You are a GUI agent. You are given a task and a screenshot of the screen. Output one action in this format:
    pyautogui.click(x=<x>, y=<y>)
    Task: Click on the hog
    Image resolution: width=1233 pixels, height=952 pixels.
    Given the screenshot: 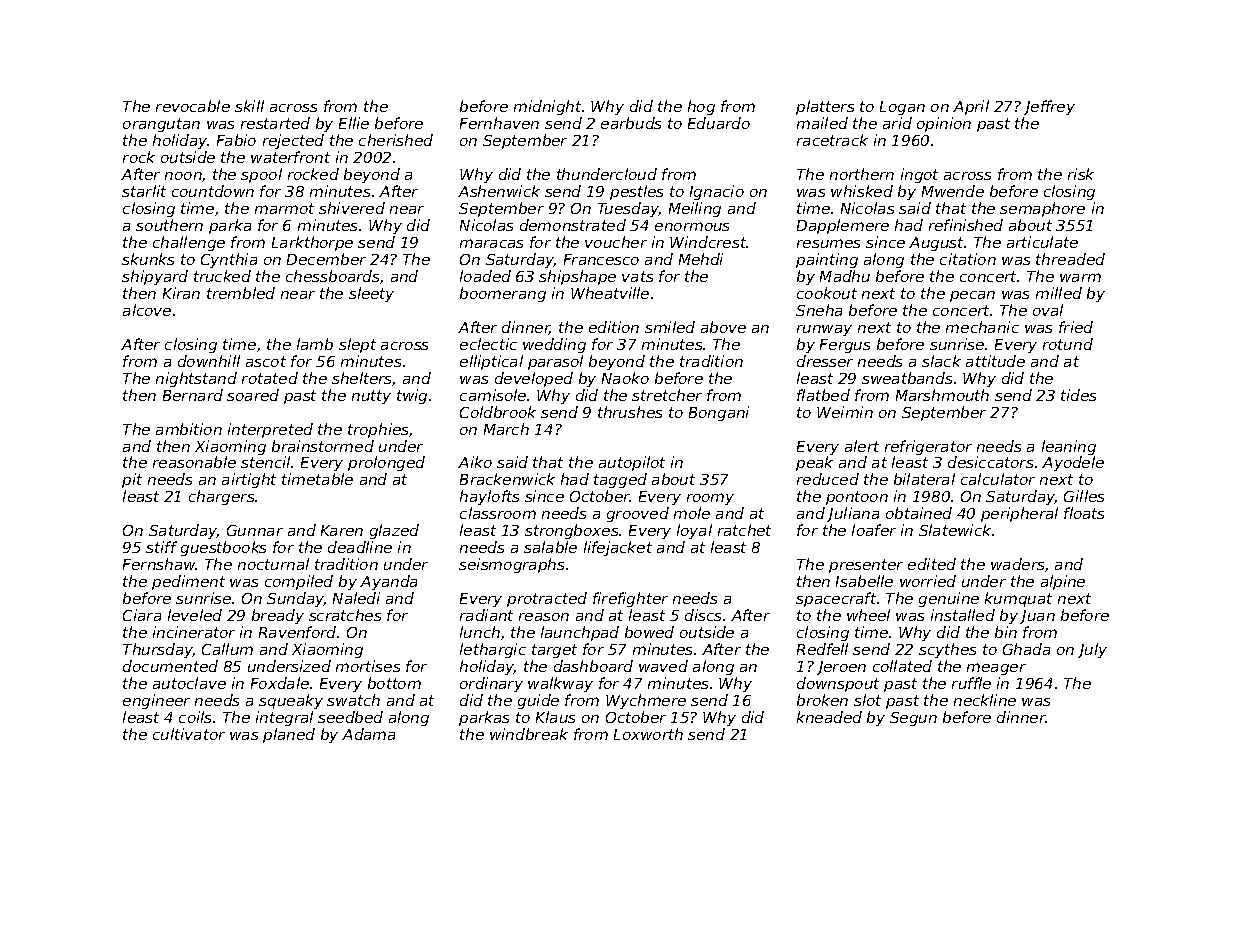 What is the action you would take?
    pyautogui.click(x=701, y=107)
